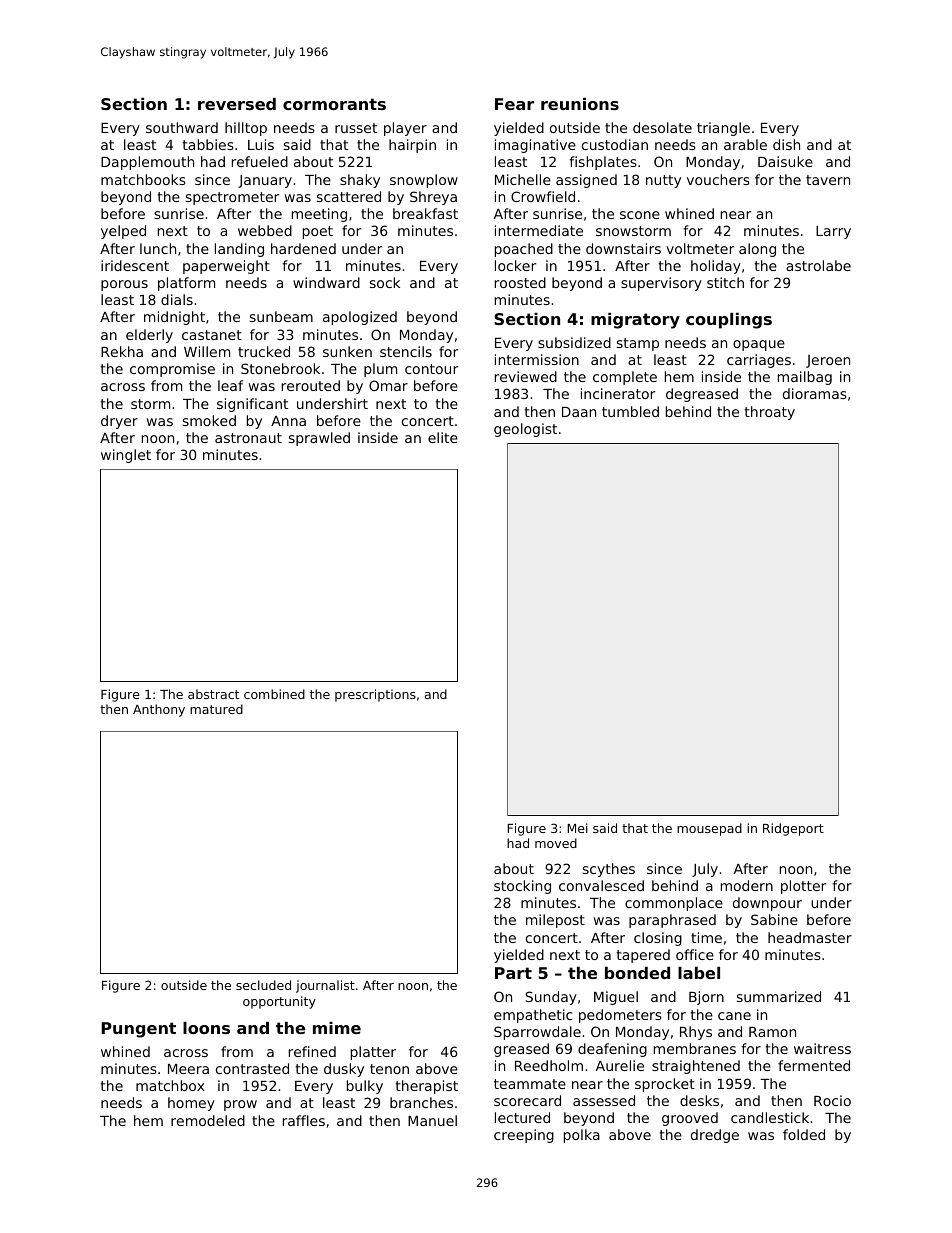 This document has width=952, height=1233. What do you see at coordinates (640, 215) in the document?
I see `scone` at bounding box center [640, 215].
